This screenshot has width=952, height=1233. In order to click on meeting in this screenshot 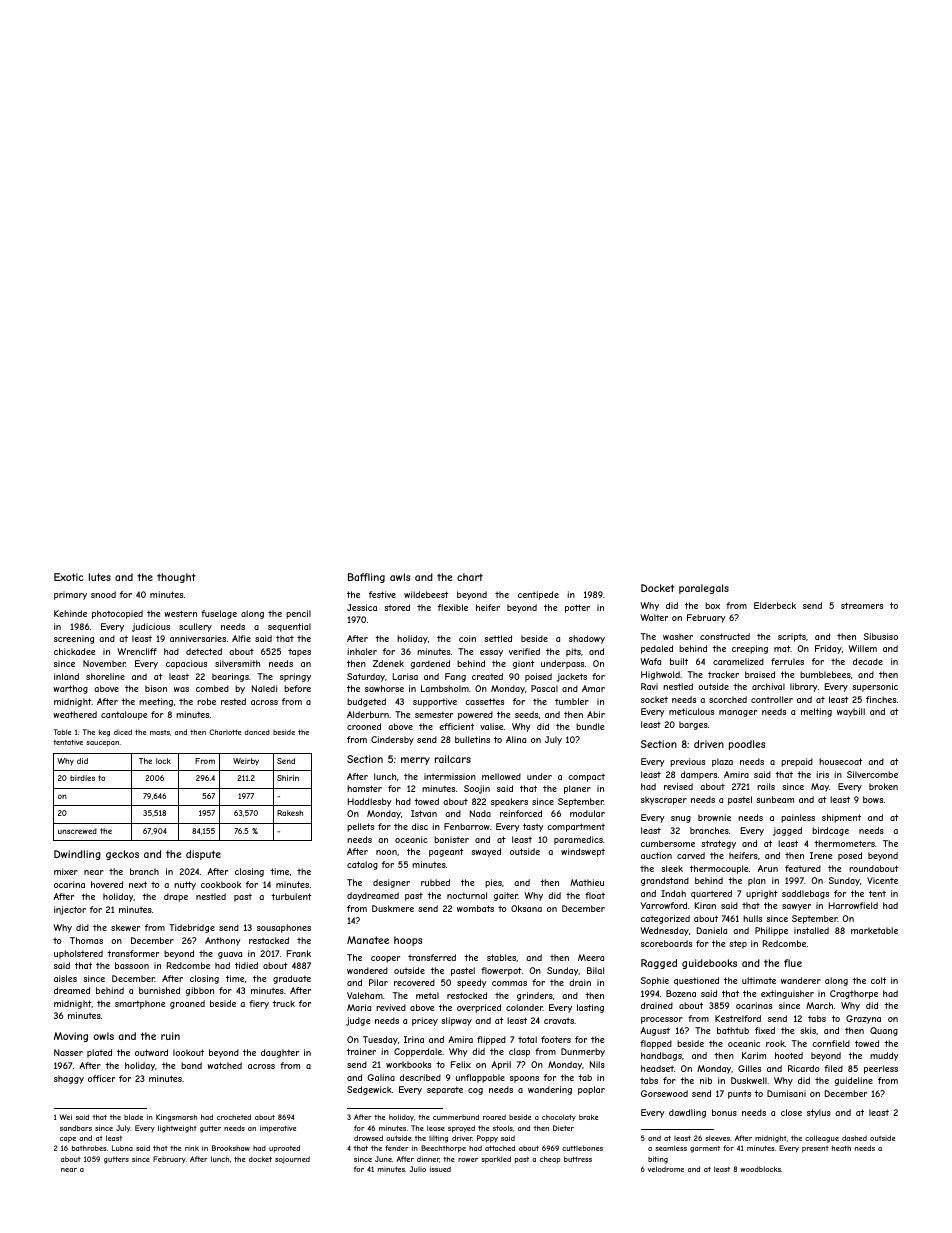, I will do `click(156, 702)`.
